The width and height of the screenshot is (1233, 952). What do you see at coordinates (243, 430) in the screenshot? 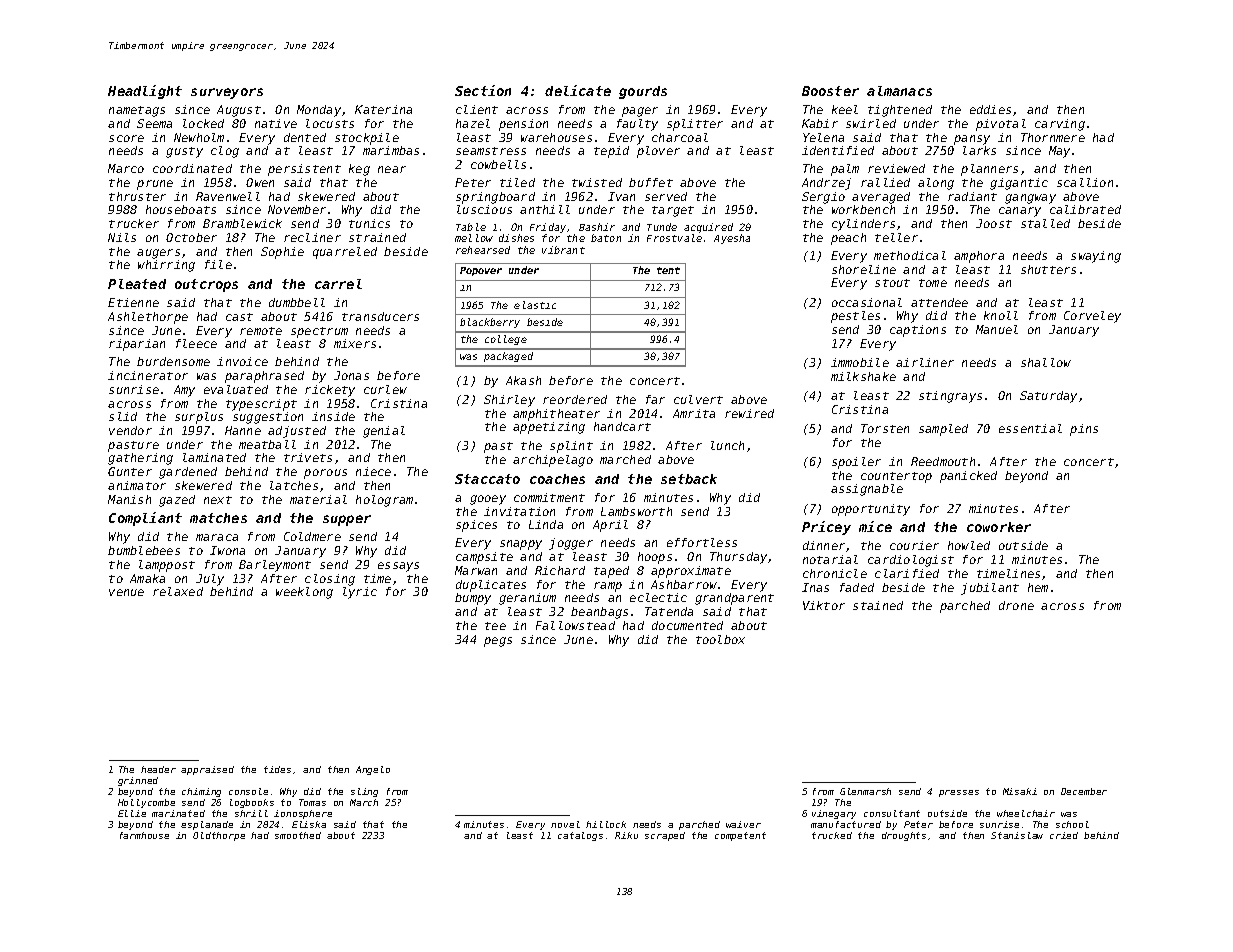
I see `Hanne` at bounding box center [243, 430].
